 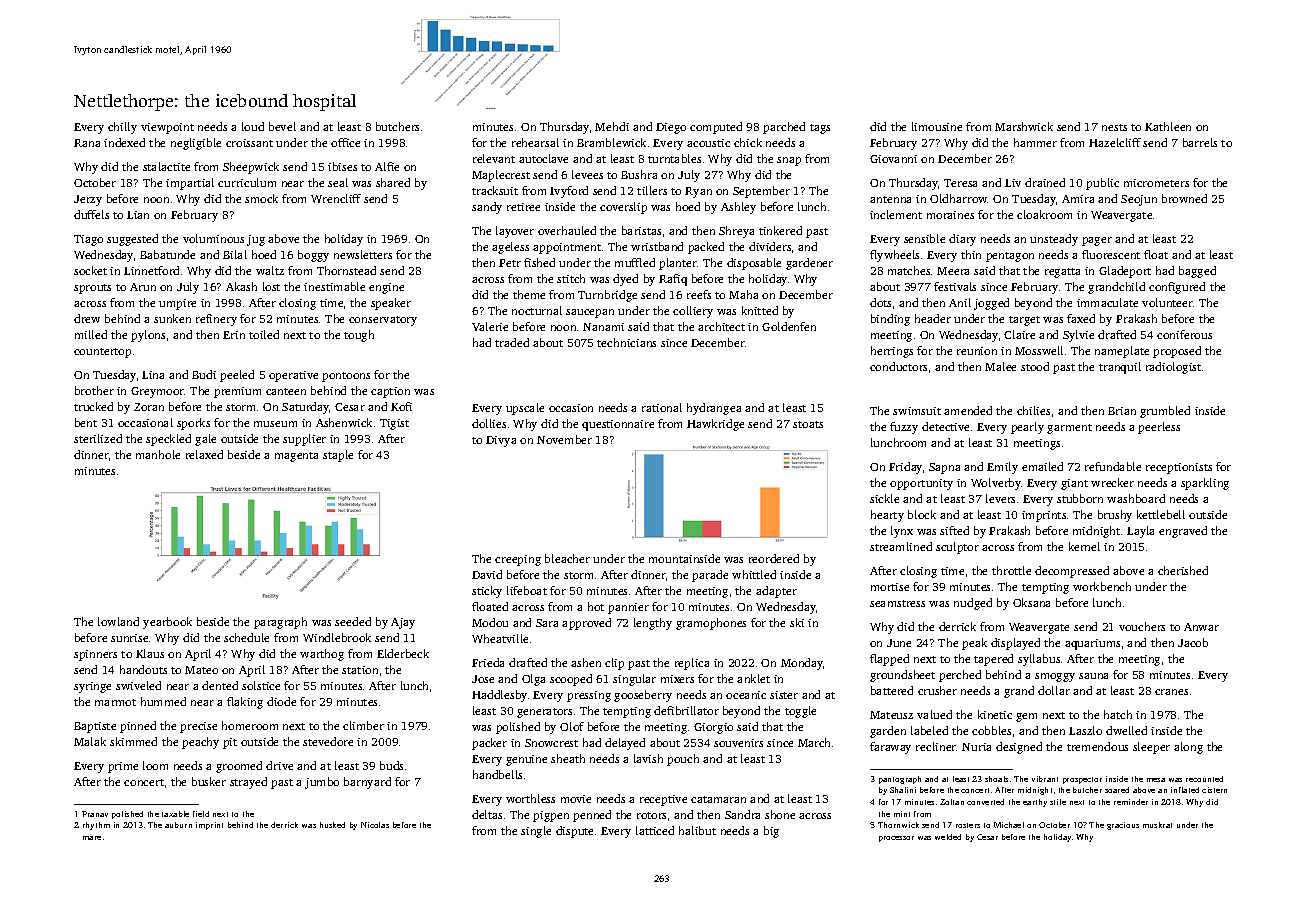 What do you see at coordinates (618, 425) in the screenshot?
I see `questionnaire` at bounding box center [618, 425].
